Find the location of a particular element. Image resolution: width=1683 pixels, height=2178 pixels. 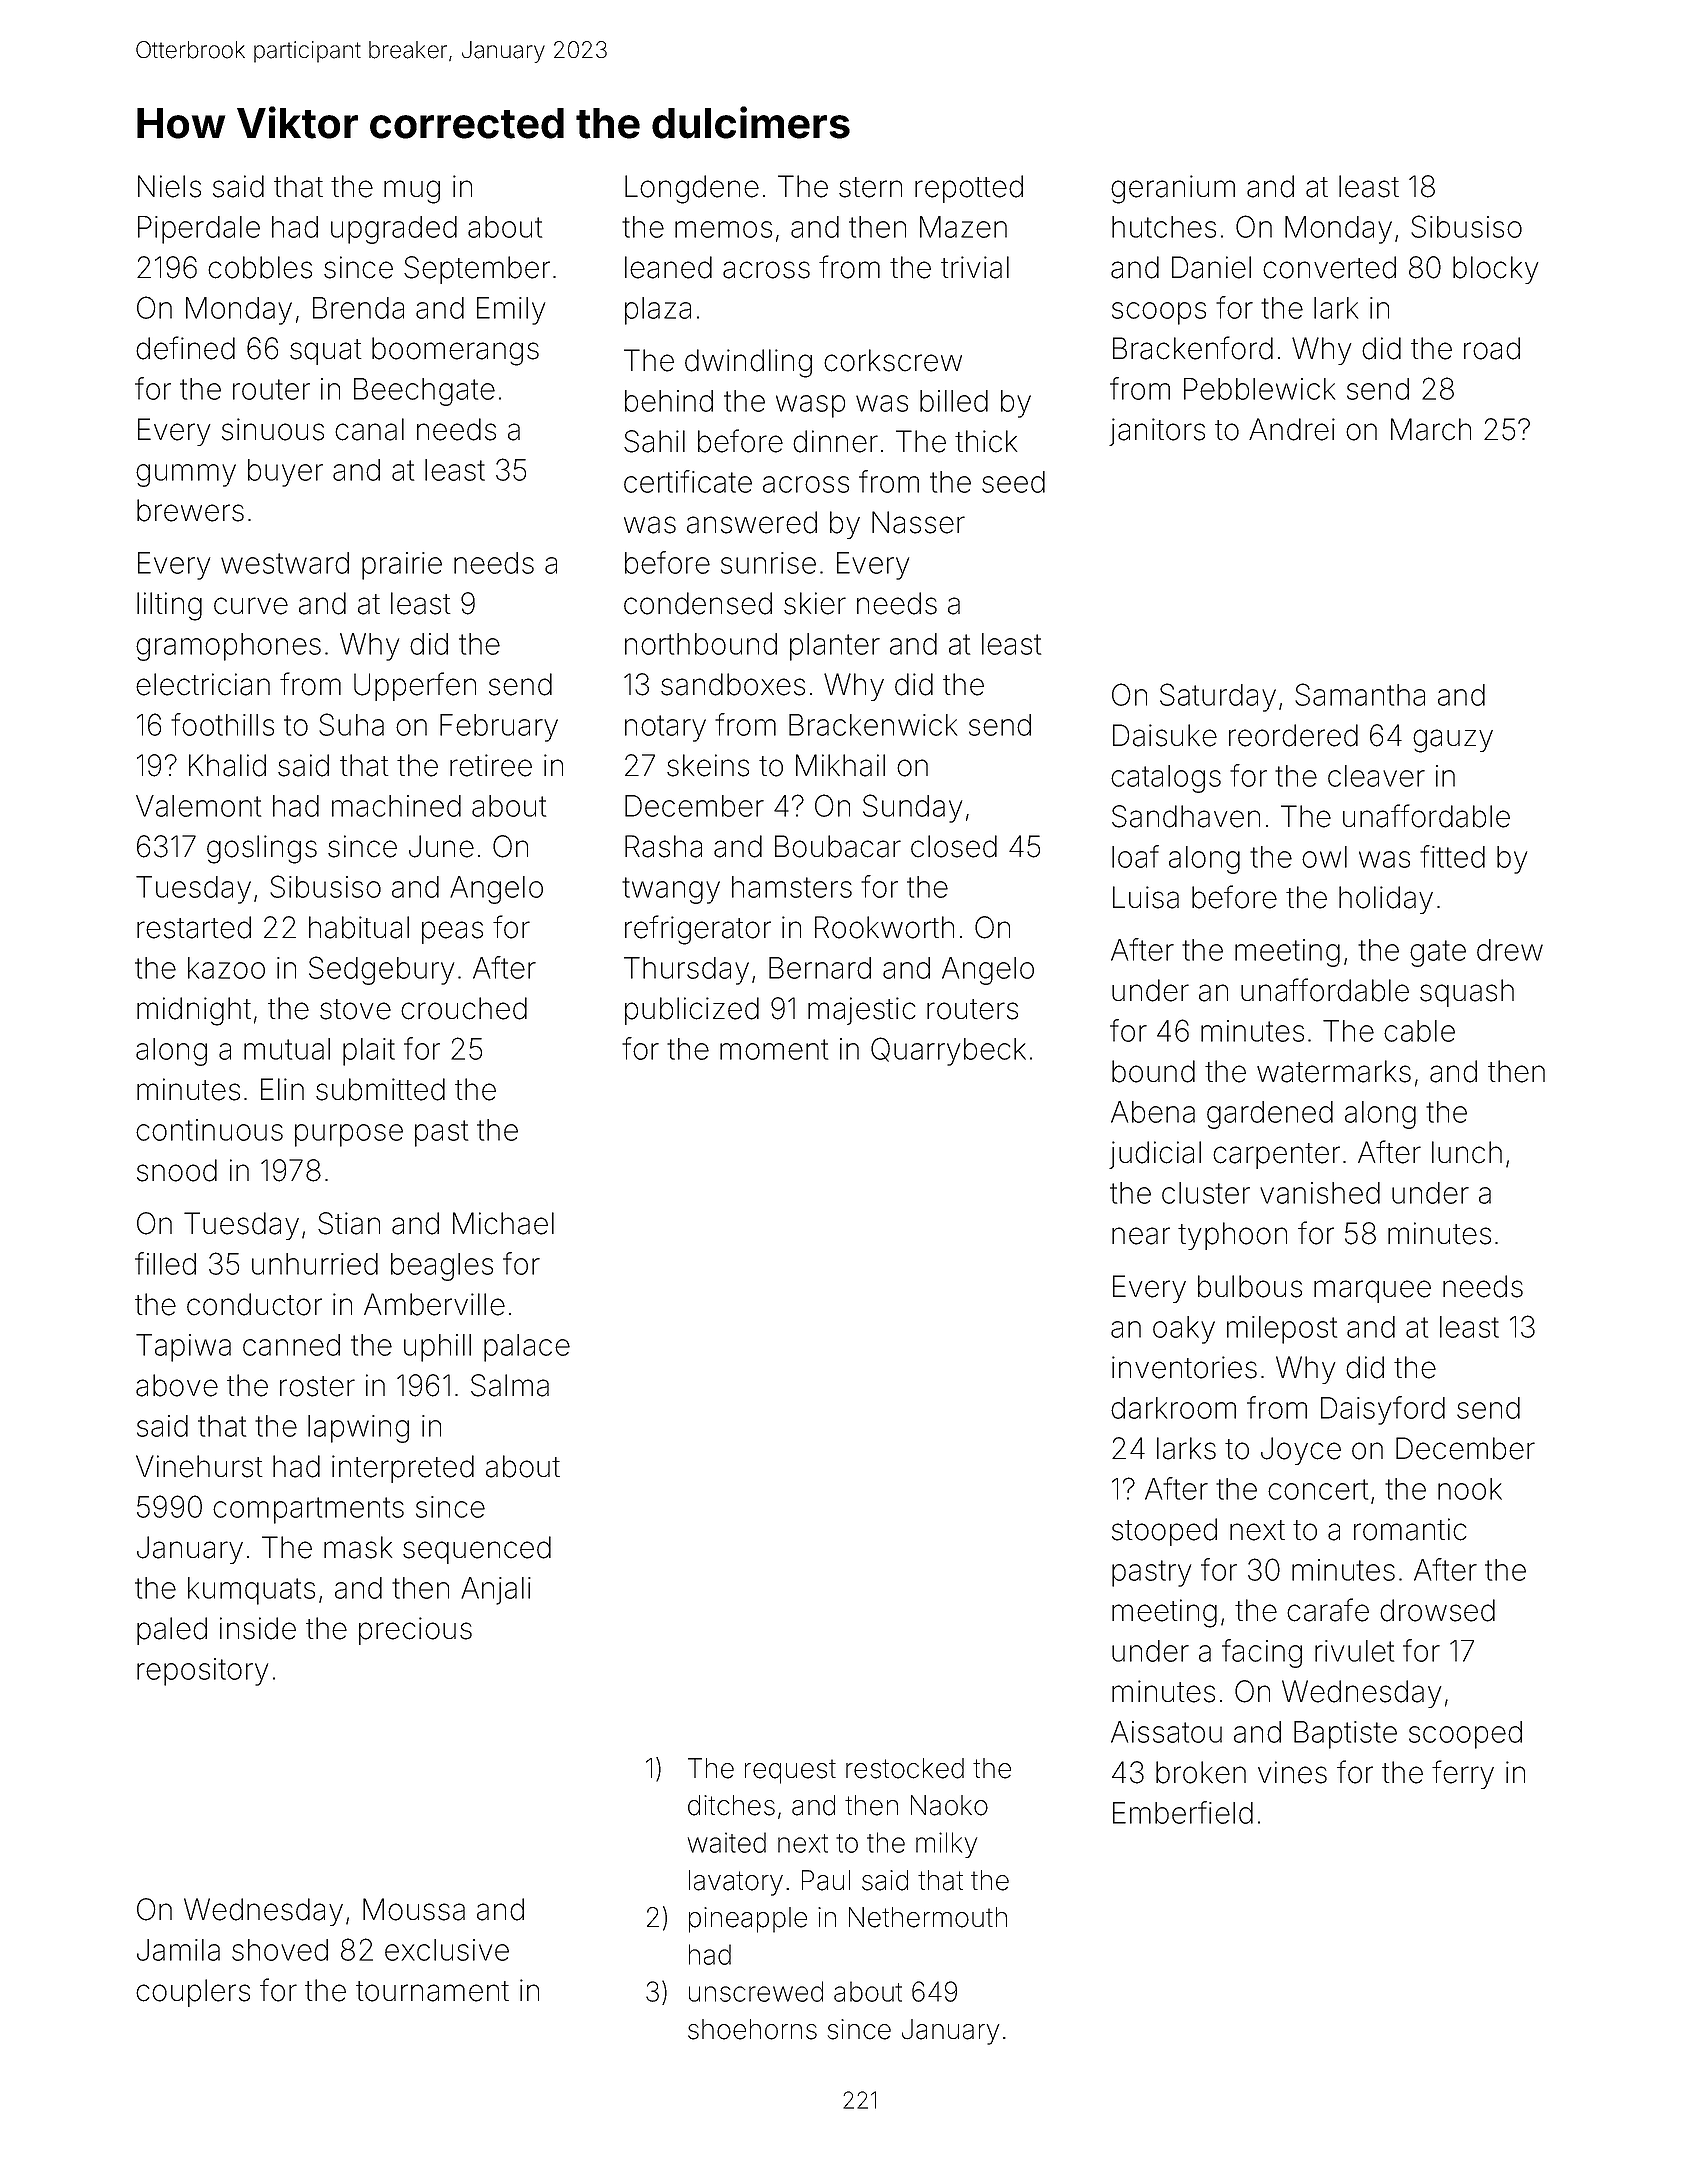

dwindling is located at coordinates (748, 363).
